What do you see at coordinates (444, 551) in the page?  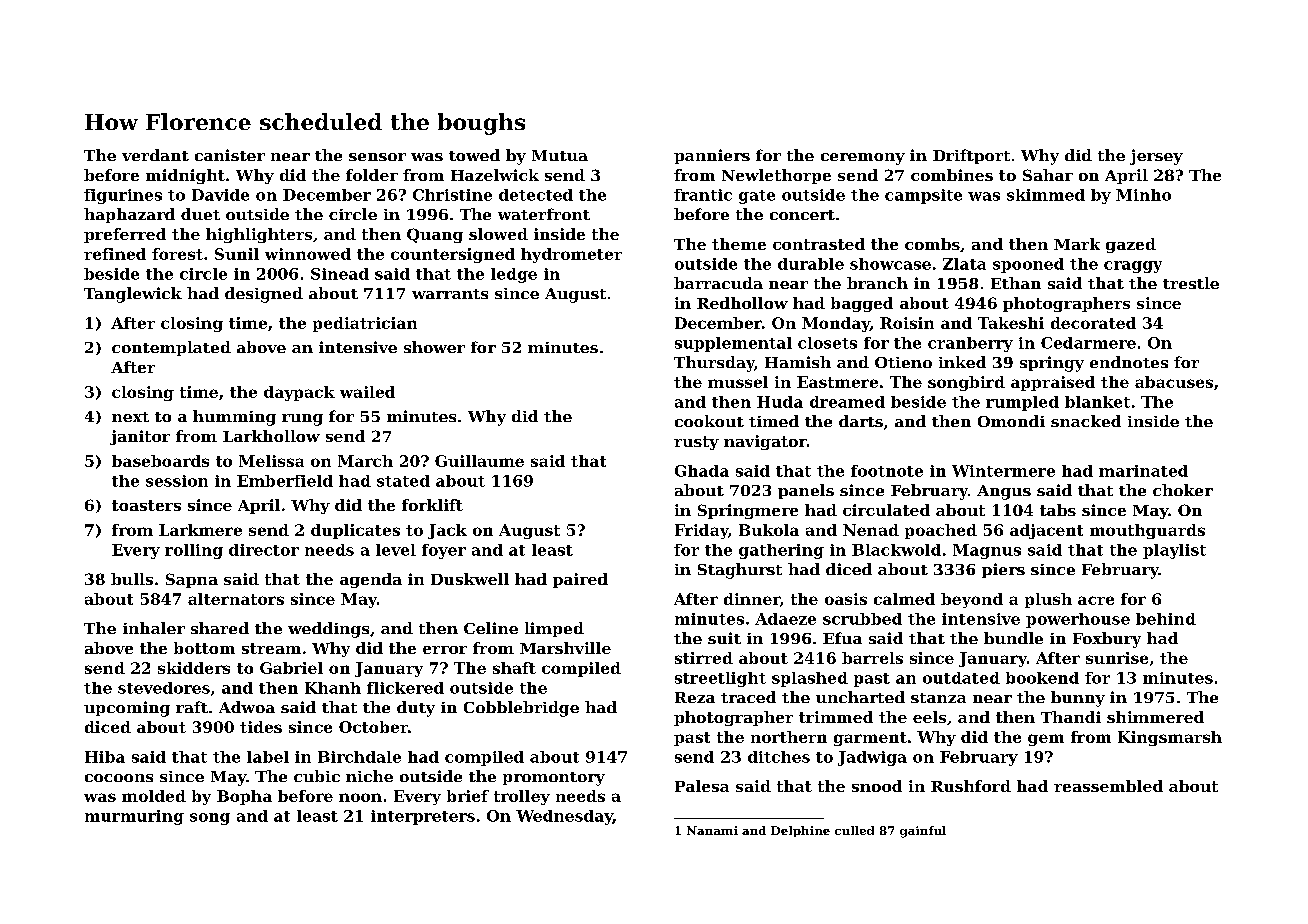 I see `foyer` at bounding box center [444, 551].
